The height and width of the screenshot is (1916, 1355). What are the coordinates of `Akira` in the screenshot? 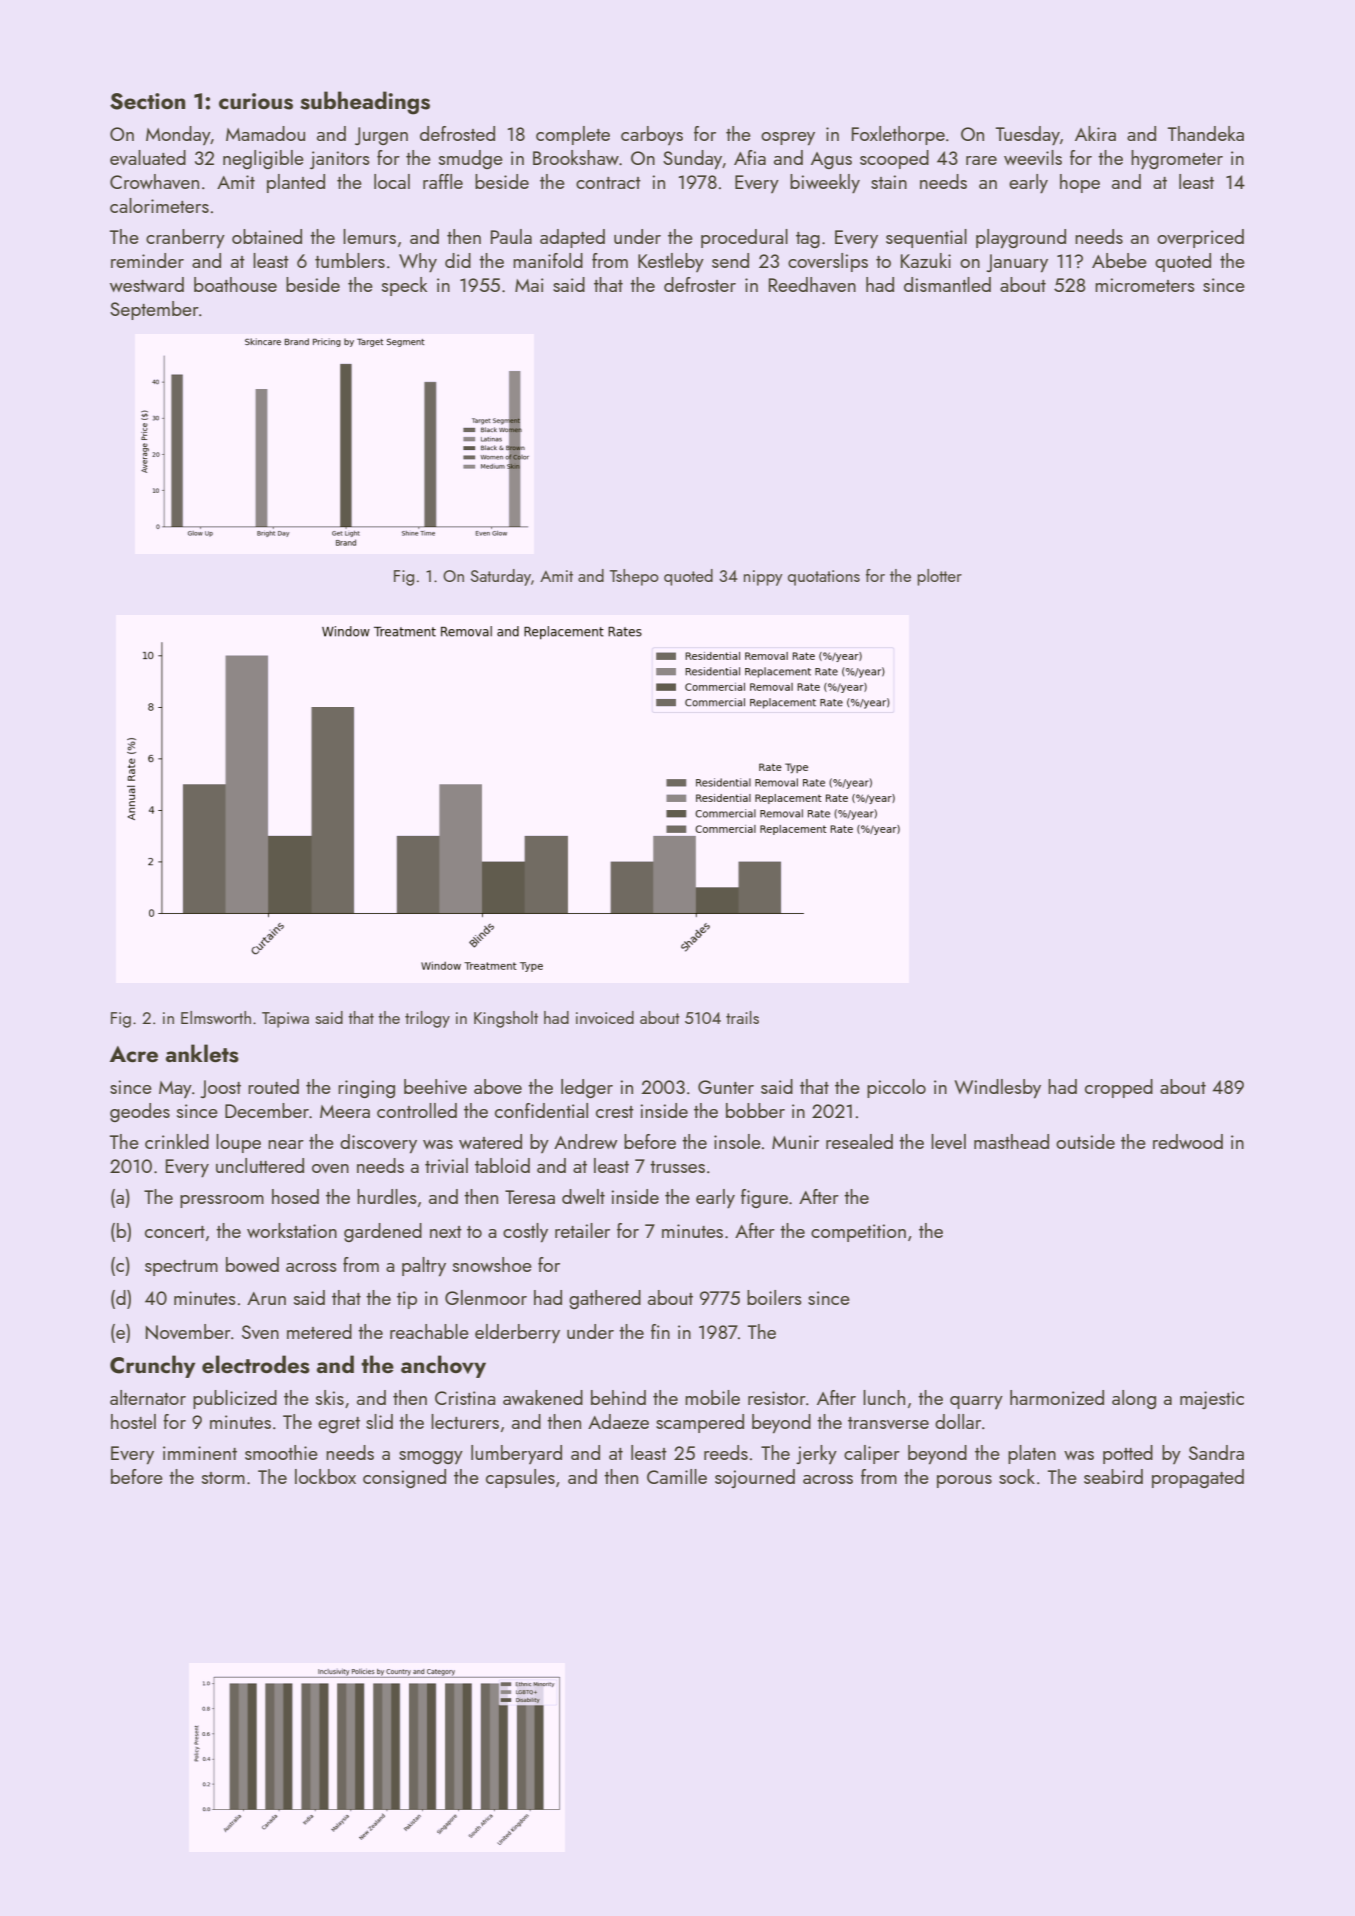 It's located at (1095, 133).
